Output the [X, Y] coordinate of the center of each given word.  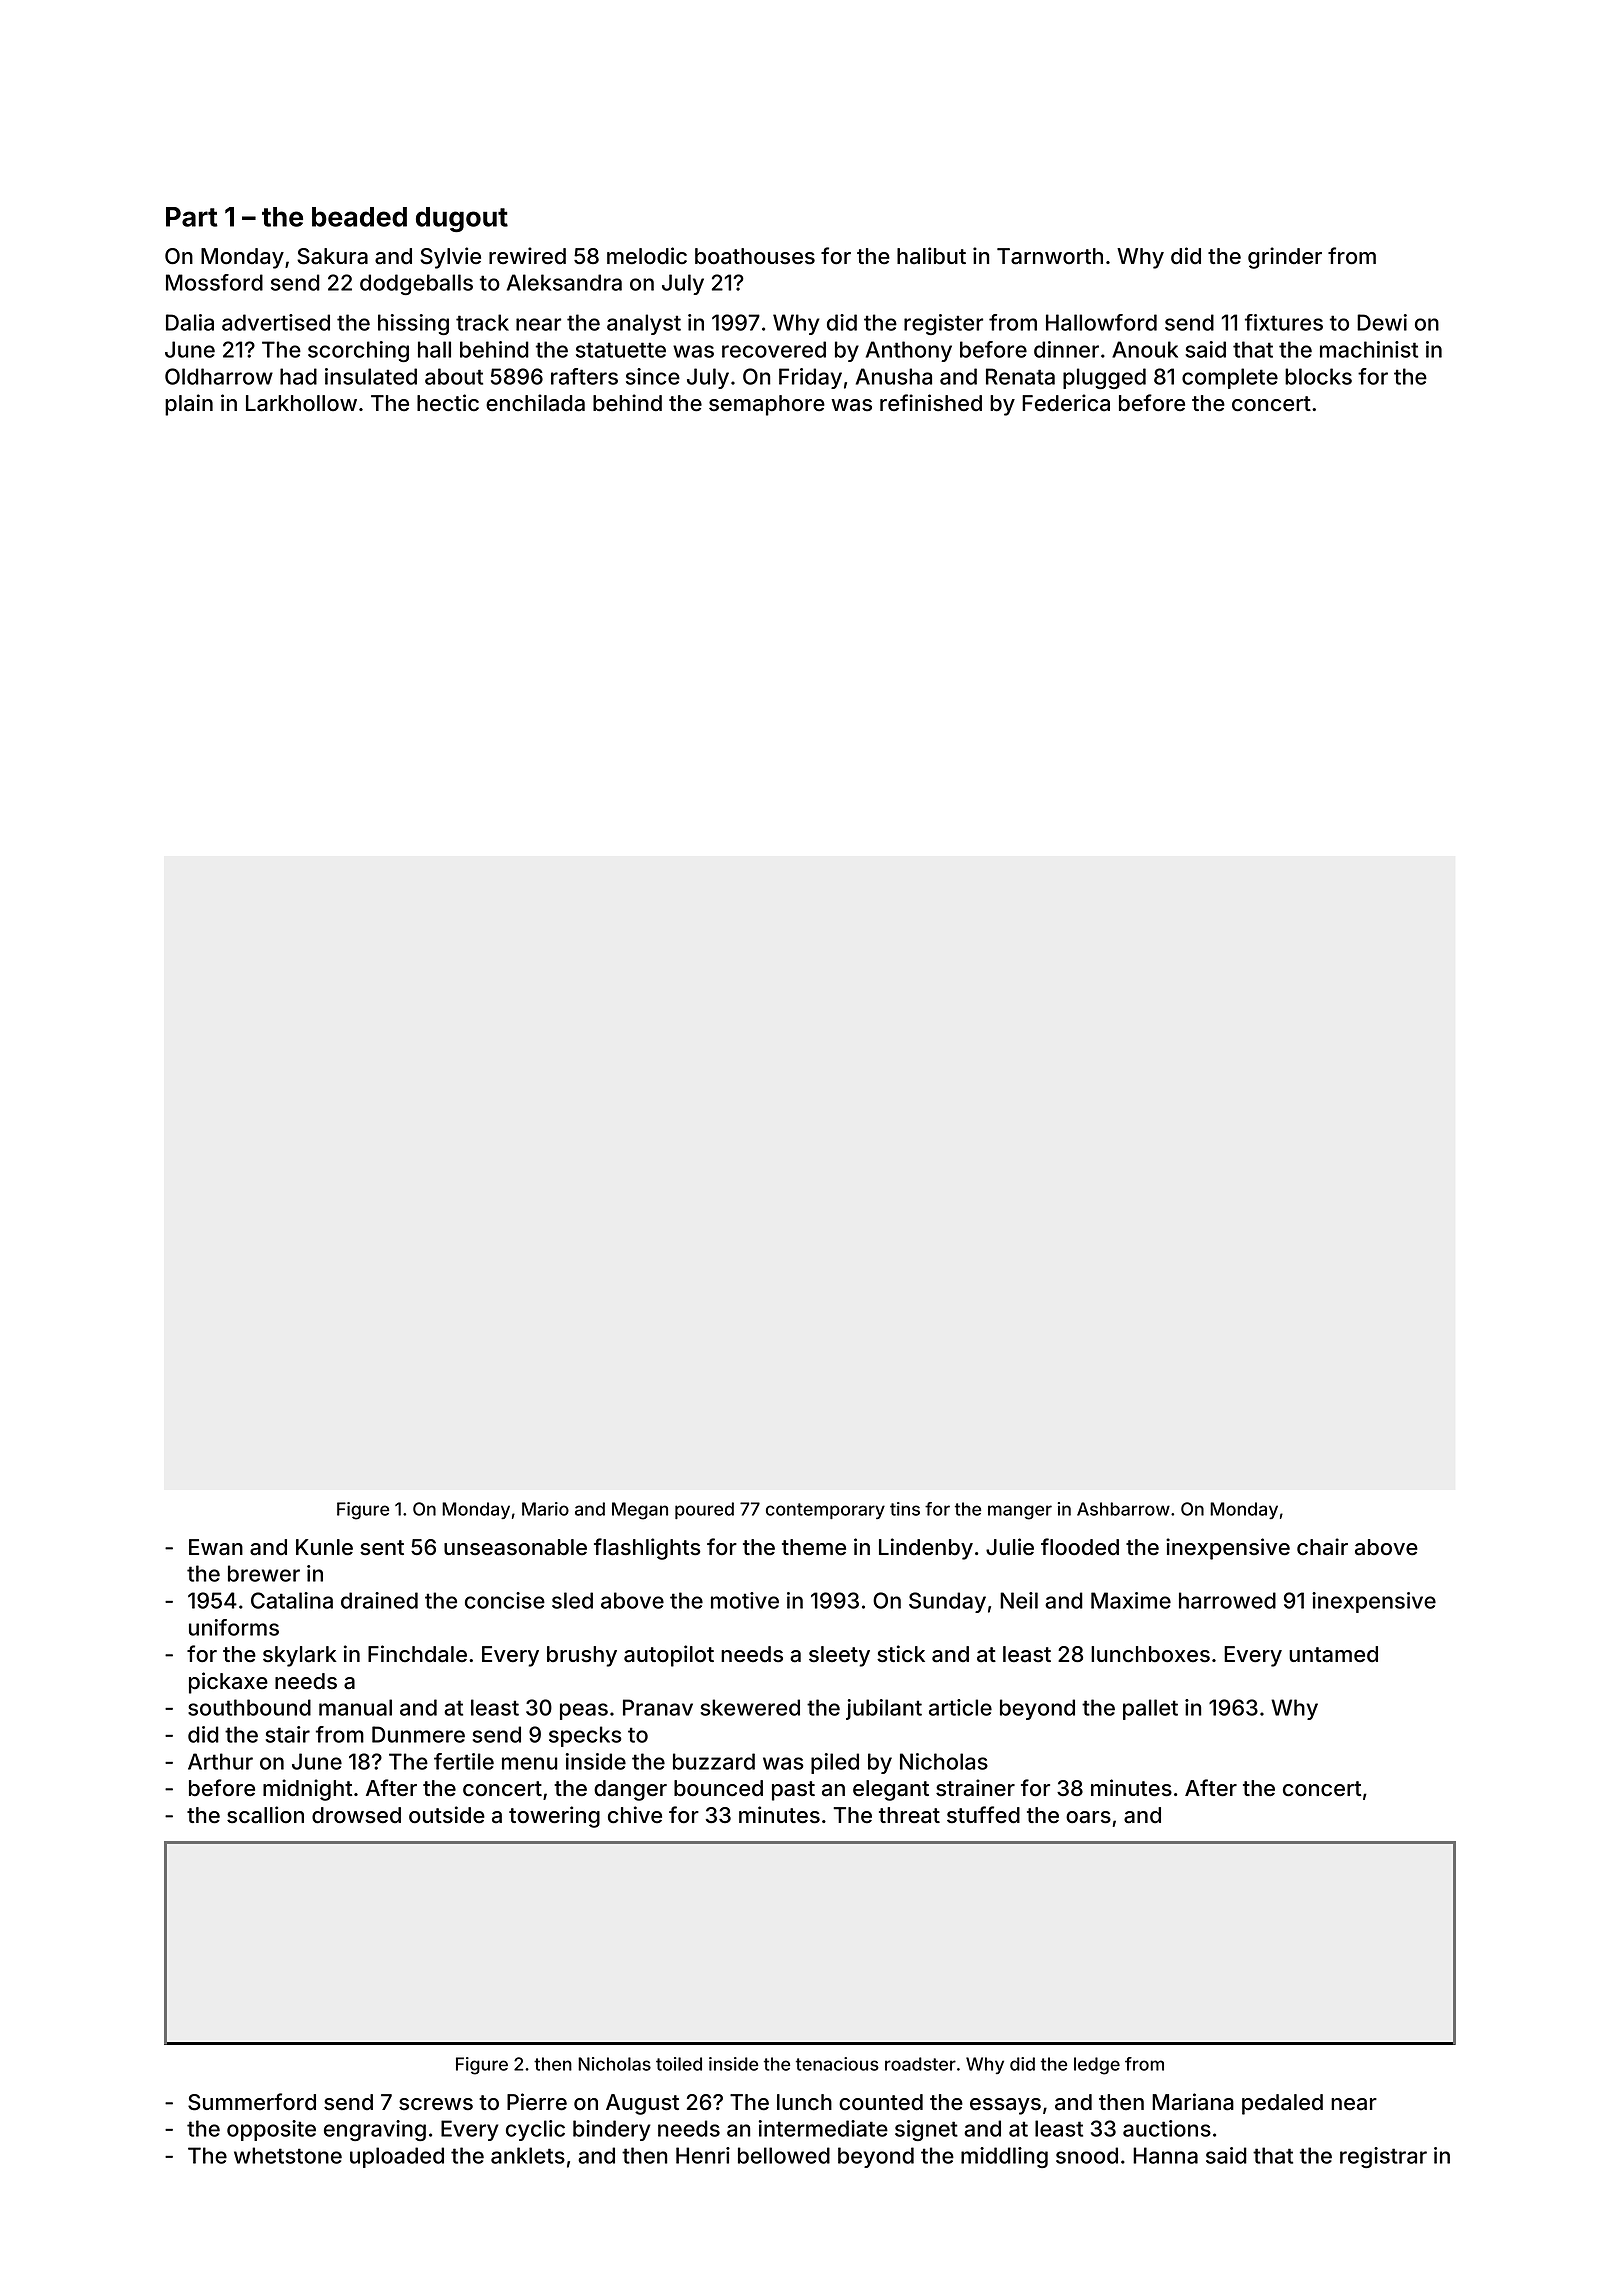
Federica [1066, 403]
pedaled [1282, 2104]
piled [835, 1763]
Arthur [220, 1761]
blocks [1318, 376]
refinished [931, 403]
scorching [358, 351]
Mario [545, 1509]
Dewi [1382, 322]
